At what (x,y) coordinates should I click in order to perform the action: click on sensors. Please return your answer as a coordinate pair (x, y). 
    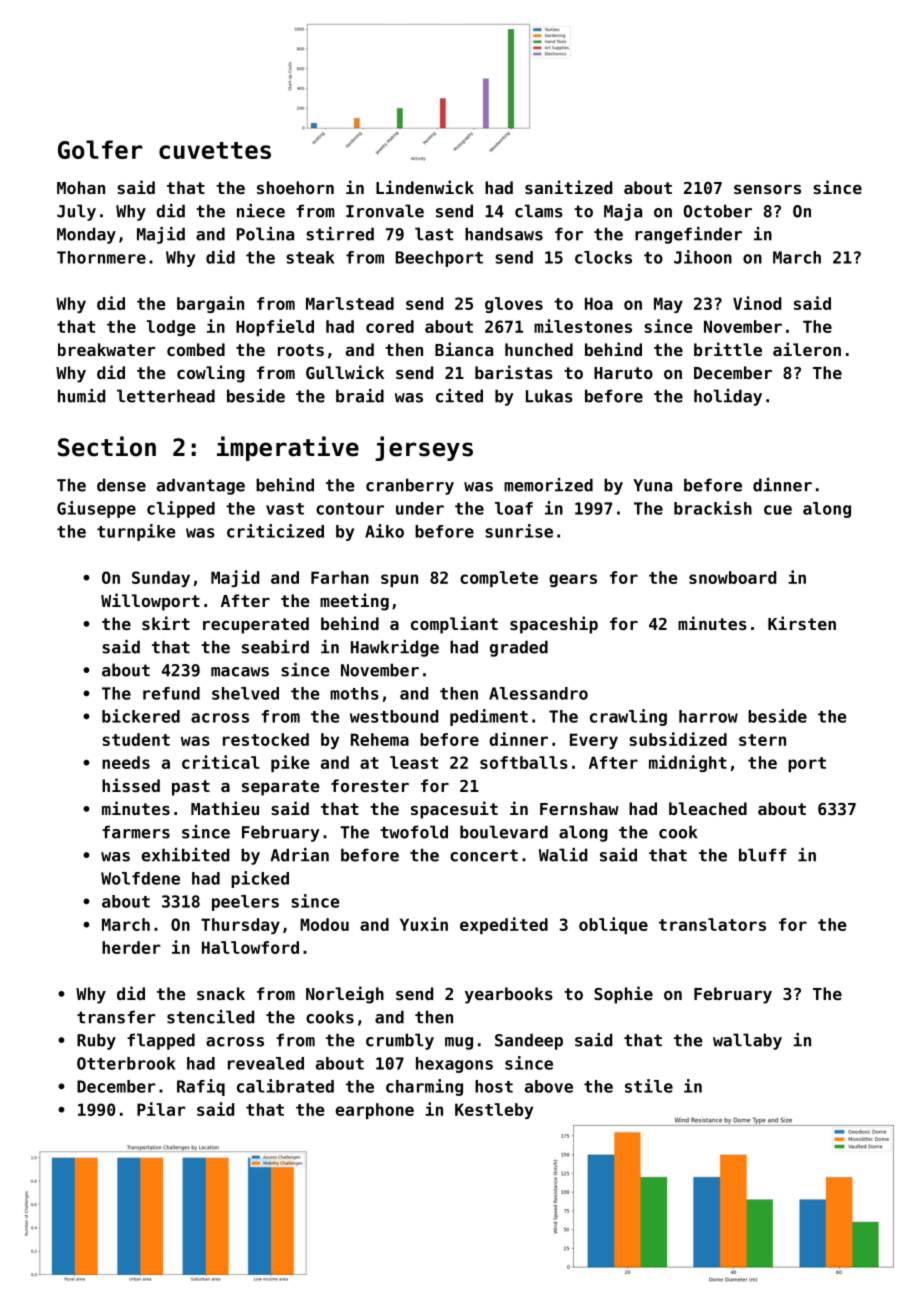
    Looking at the image, I should click on (767, 189).
